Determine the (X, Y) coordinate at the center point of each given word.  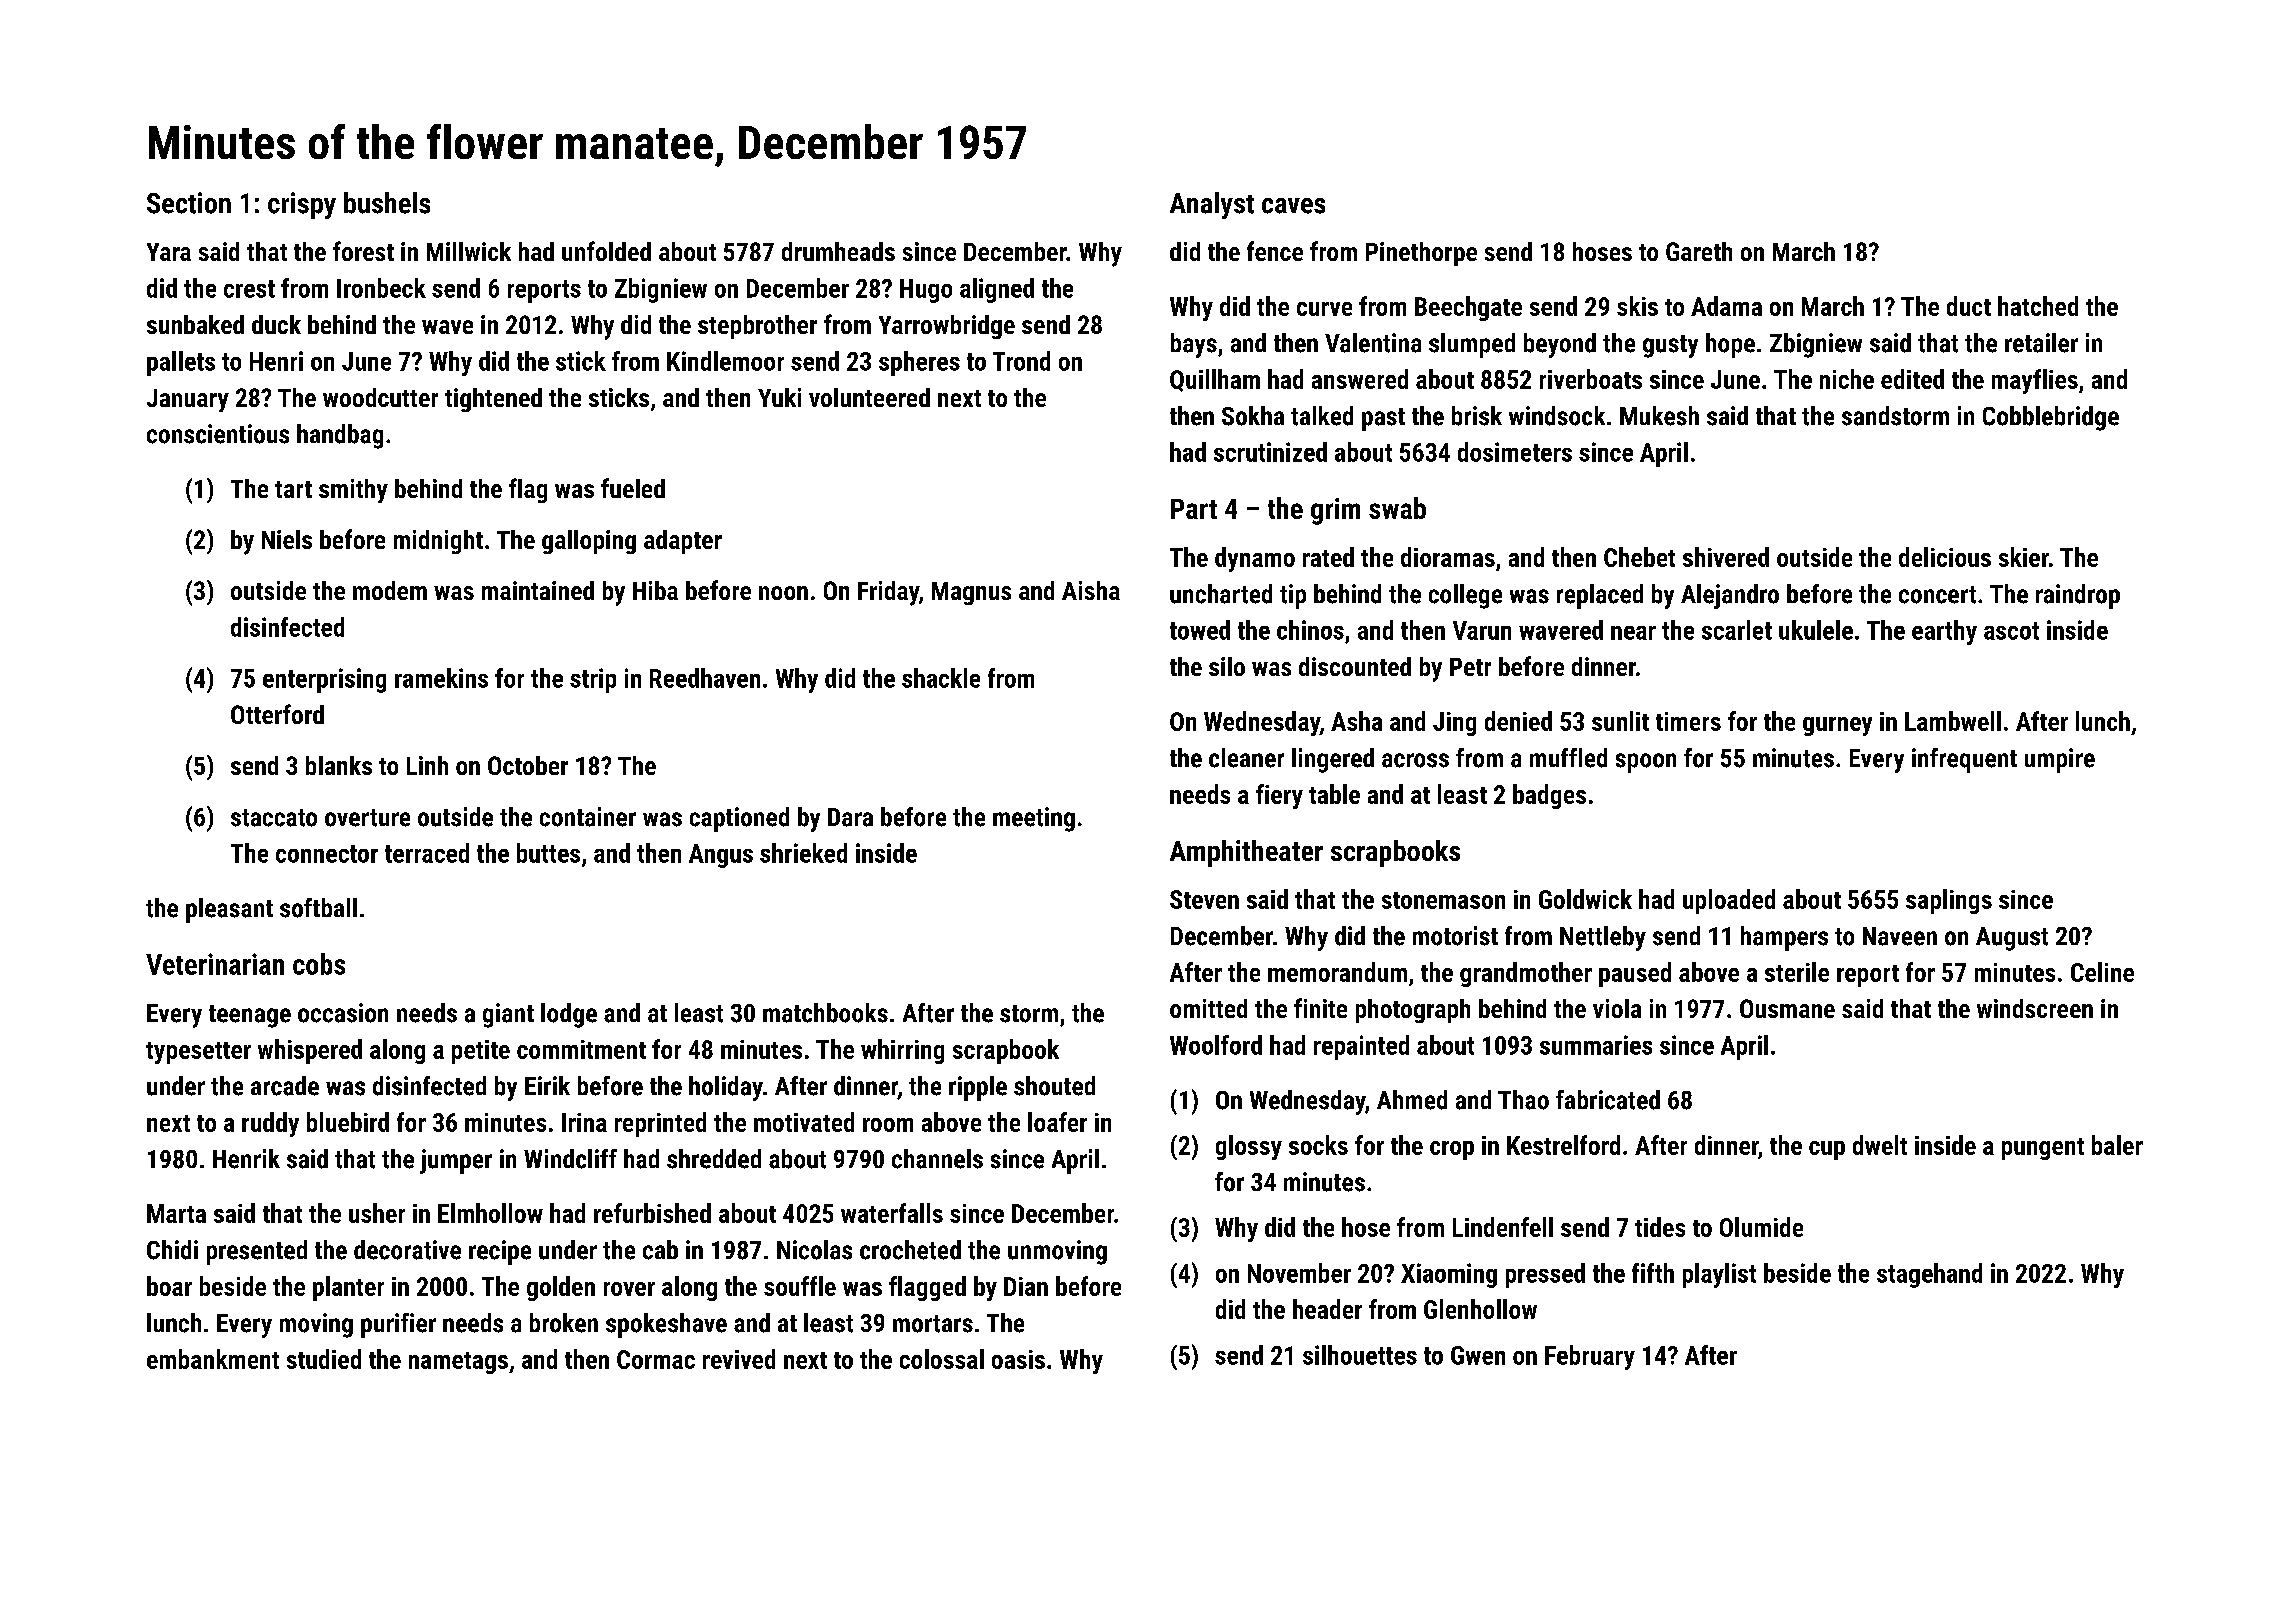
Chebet (1639, 557)
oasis (1018, 1359)
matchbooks (825, 1013)
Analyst (1212, 205)
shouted (1054, 1086)
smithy (353, 491)
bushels (387, 203)
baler (2117, 1145)
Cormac (656, 1359)
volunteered (869, 397)
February (1590, 1357)
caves (1293, 206)
